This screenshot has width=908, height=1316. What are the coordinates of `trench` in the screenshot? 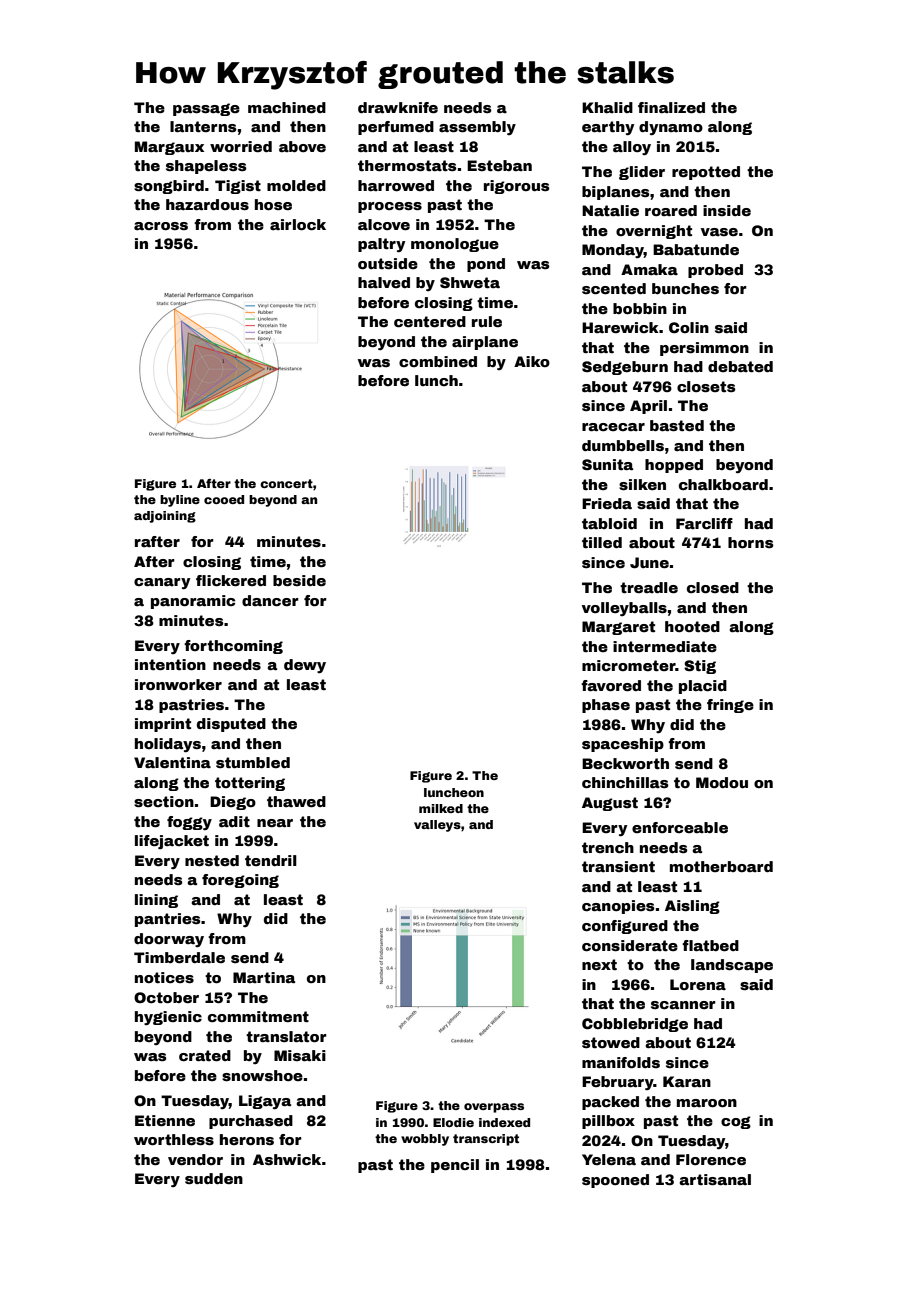 It's located at (608, 847).
